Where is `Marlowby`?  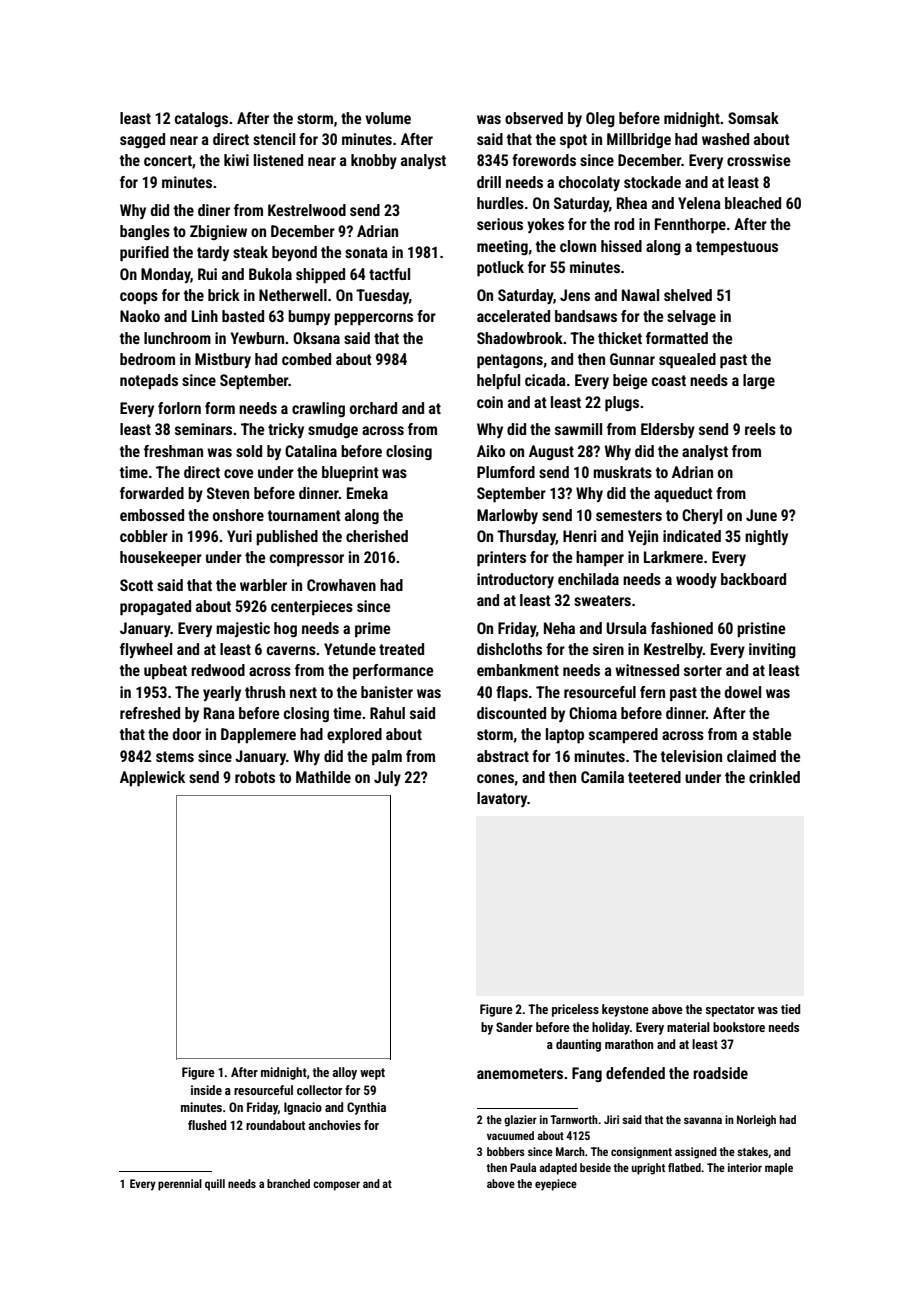 Marlowby is located at coordinates (507, 516).
